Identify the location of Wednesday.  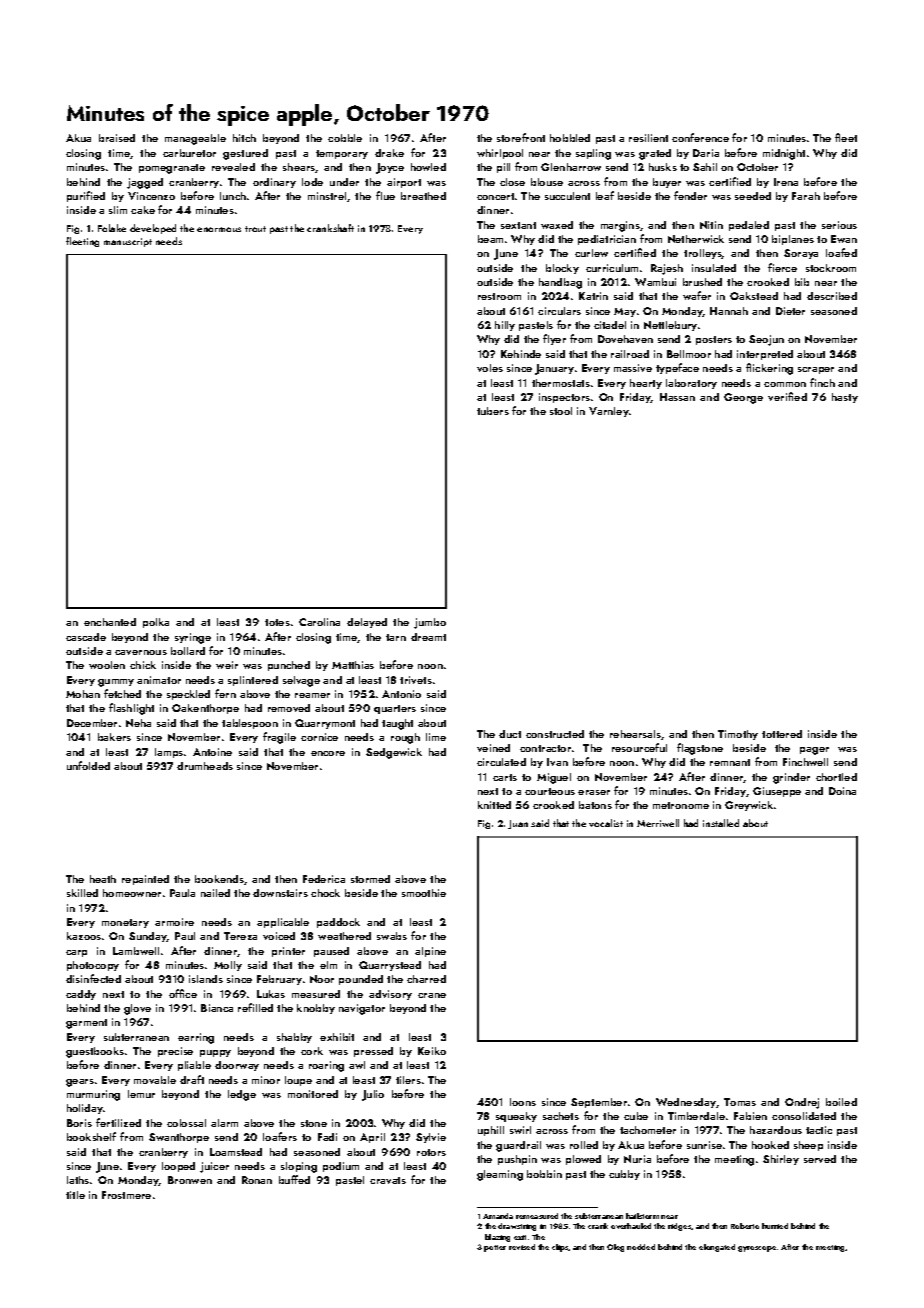
(686, 1103).
